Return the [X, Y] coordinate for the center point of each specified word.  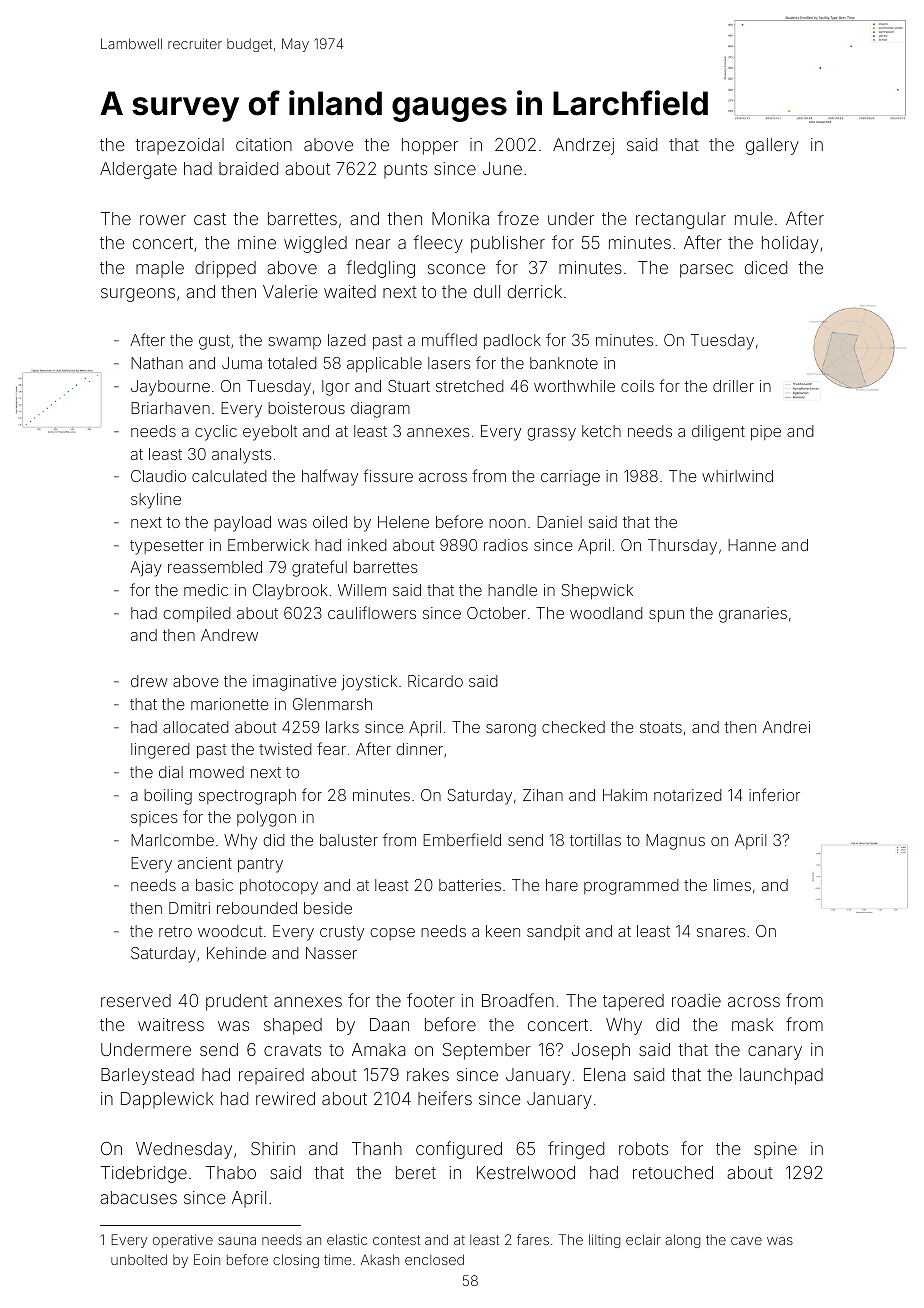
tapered [633, 1002]
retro [175, 931]
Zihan [543, 795]
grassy [551, 434]
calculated [229, 476]
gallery [772, 146]
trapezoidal [179, 146]
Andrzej [583, 146]
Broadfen [518, 1000]
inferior [774, 794]
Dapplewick [167, 1100]
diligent [718, 433]
